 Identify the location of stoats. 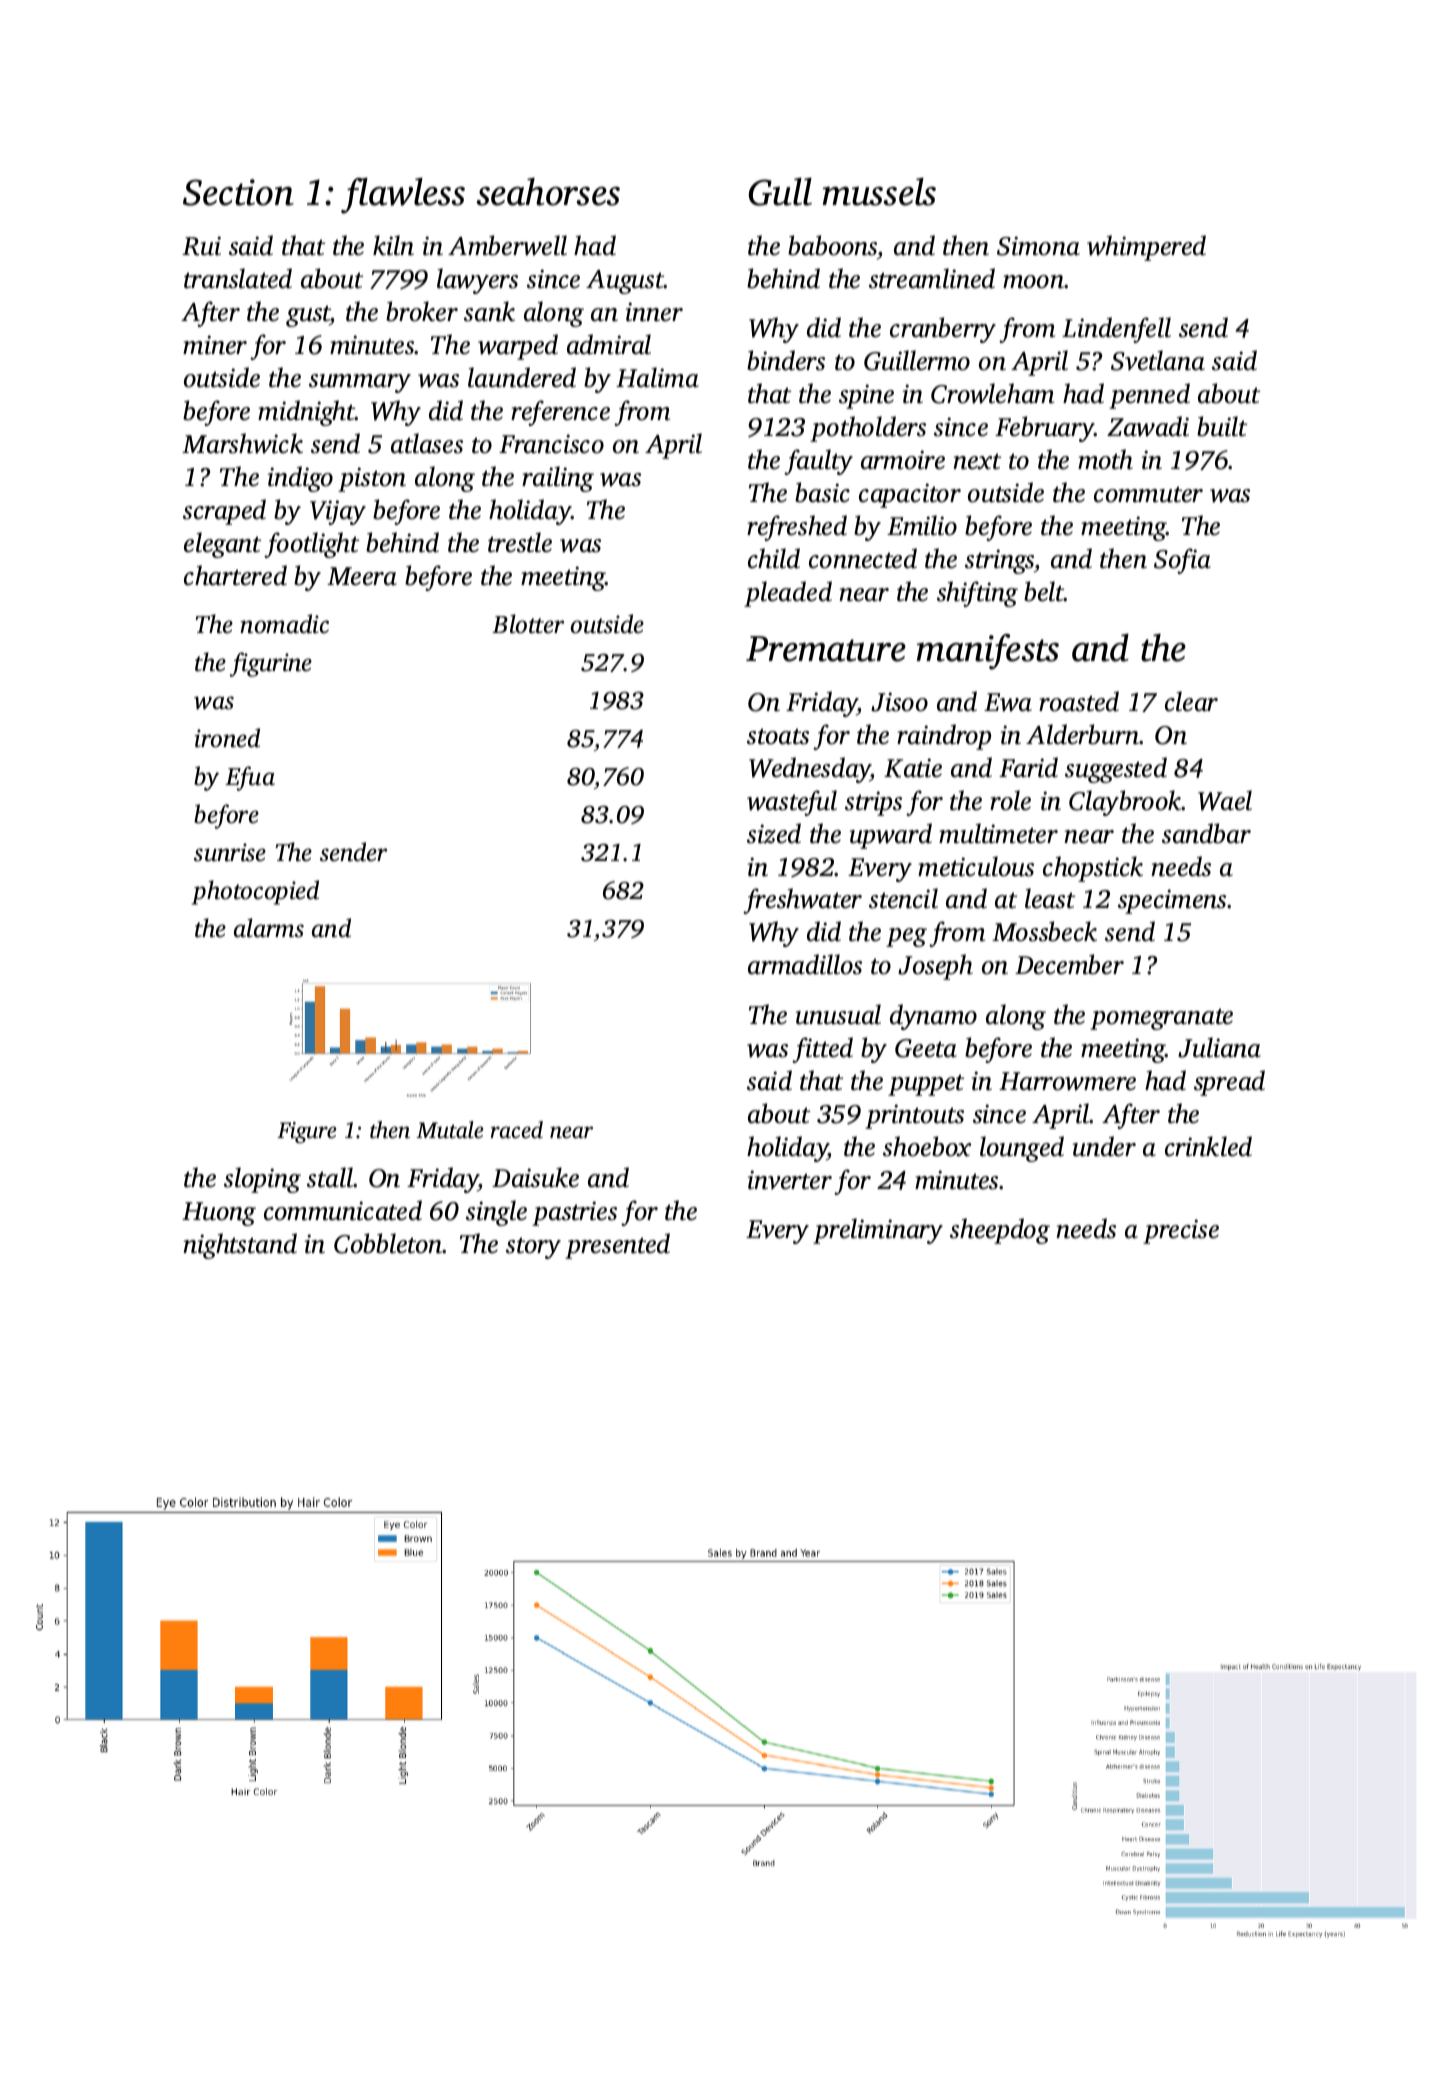
(778, 736).
